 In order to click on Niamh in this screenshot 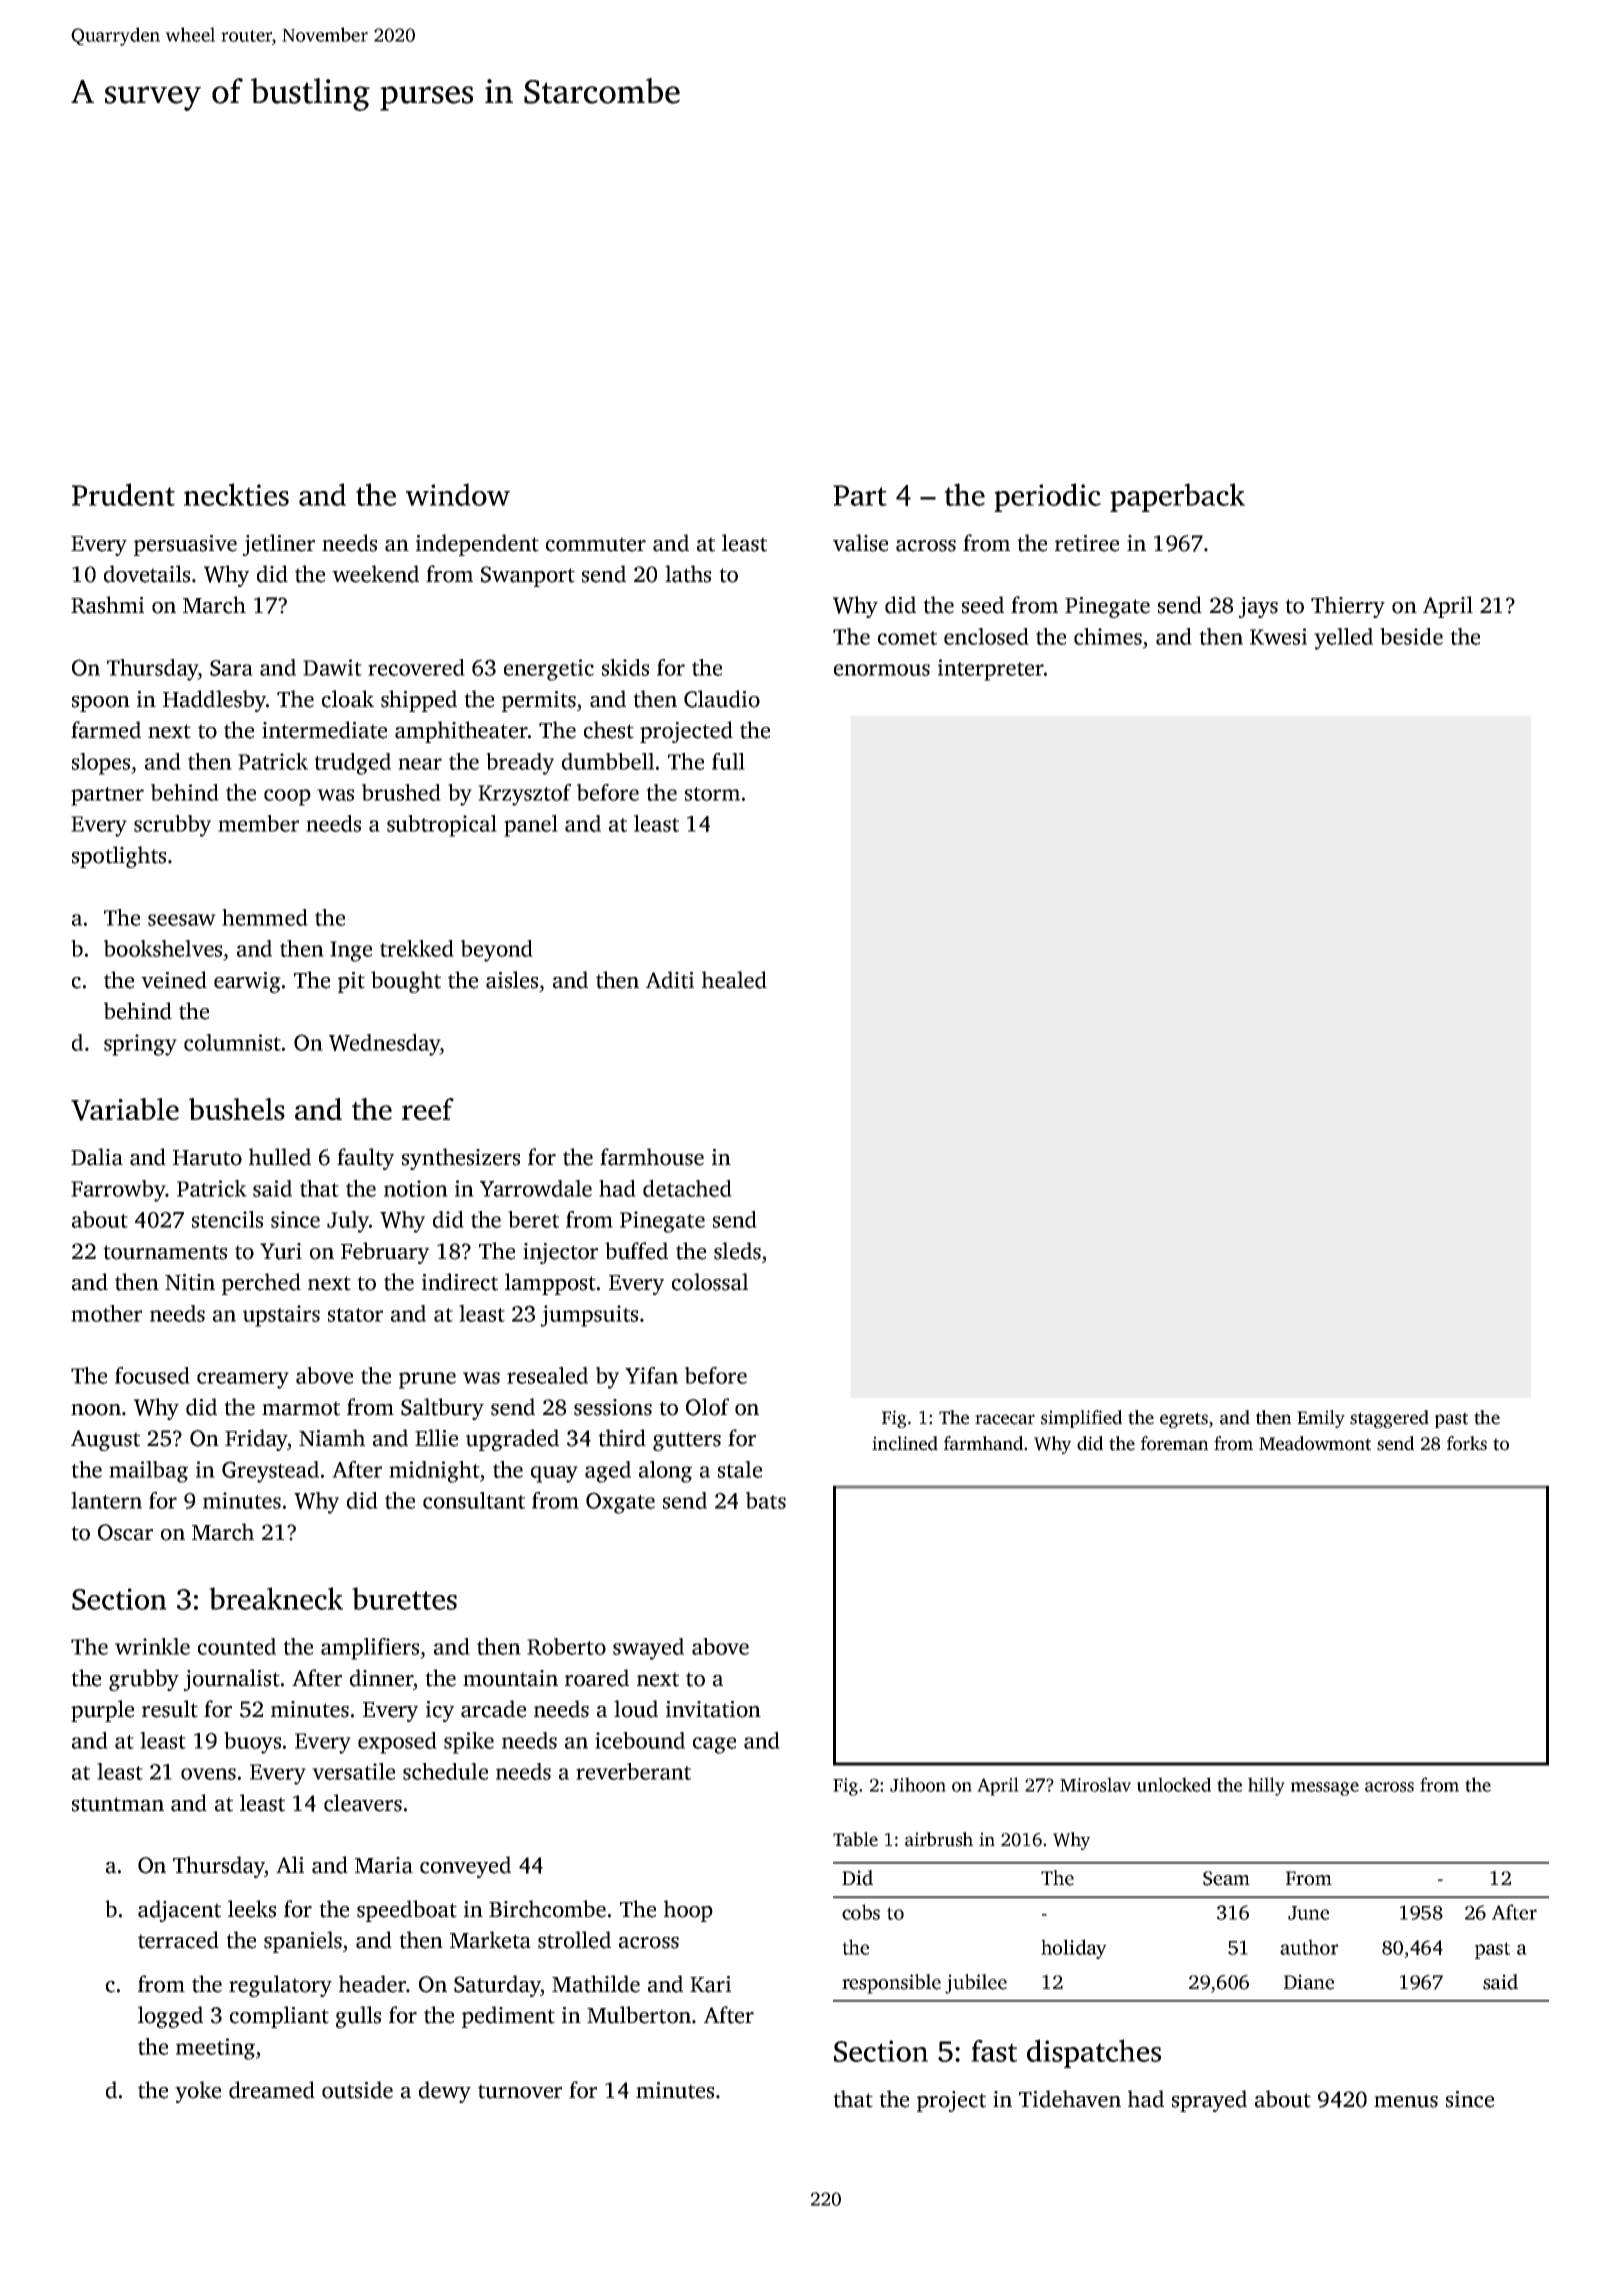, I will do `click(332, 1438)`.
